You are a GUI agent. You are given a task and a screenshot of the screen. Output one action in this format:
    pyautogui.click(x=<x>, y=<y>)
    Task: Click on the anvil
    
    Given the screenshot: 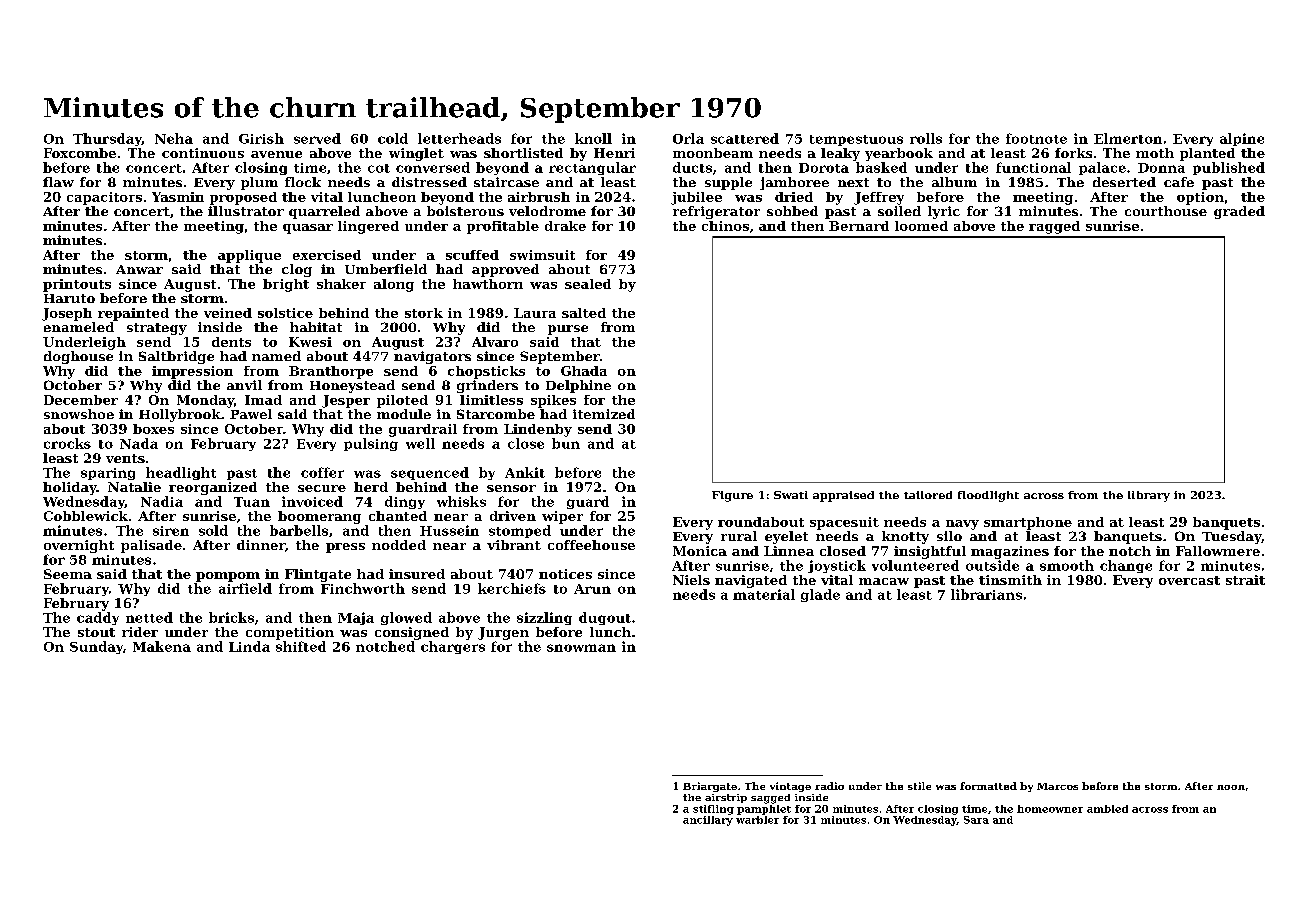 What is the action you would take?
    pyautogui.click(x=244, y=385)
